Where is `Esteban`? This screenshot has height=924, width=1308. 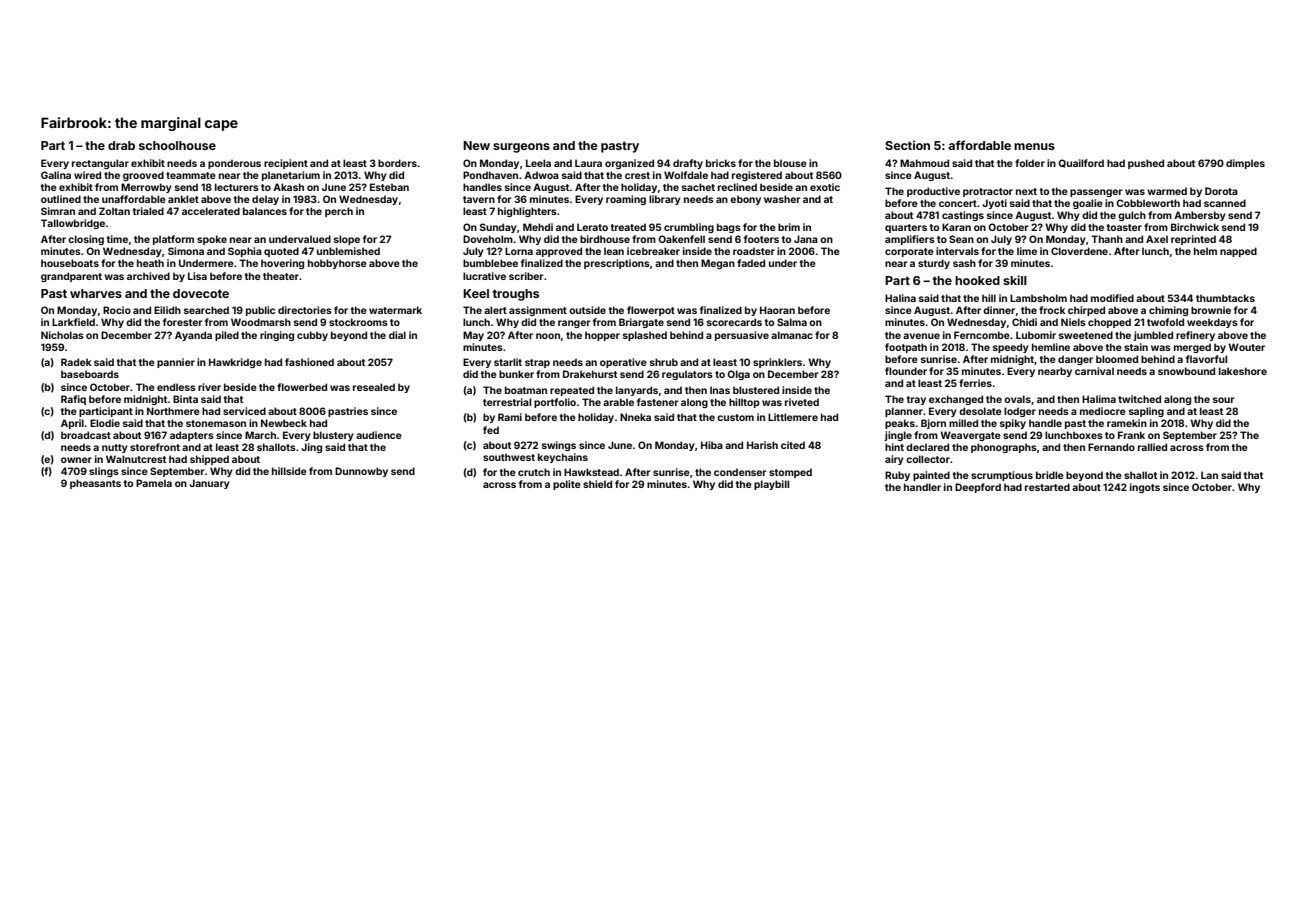
Esteban is located at coordinates (389, 187).
